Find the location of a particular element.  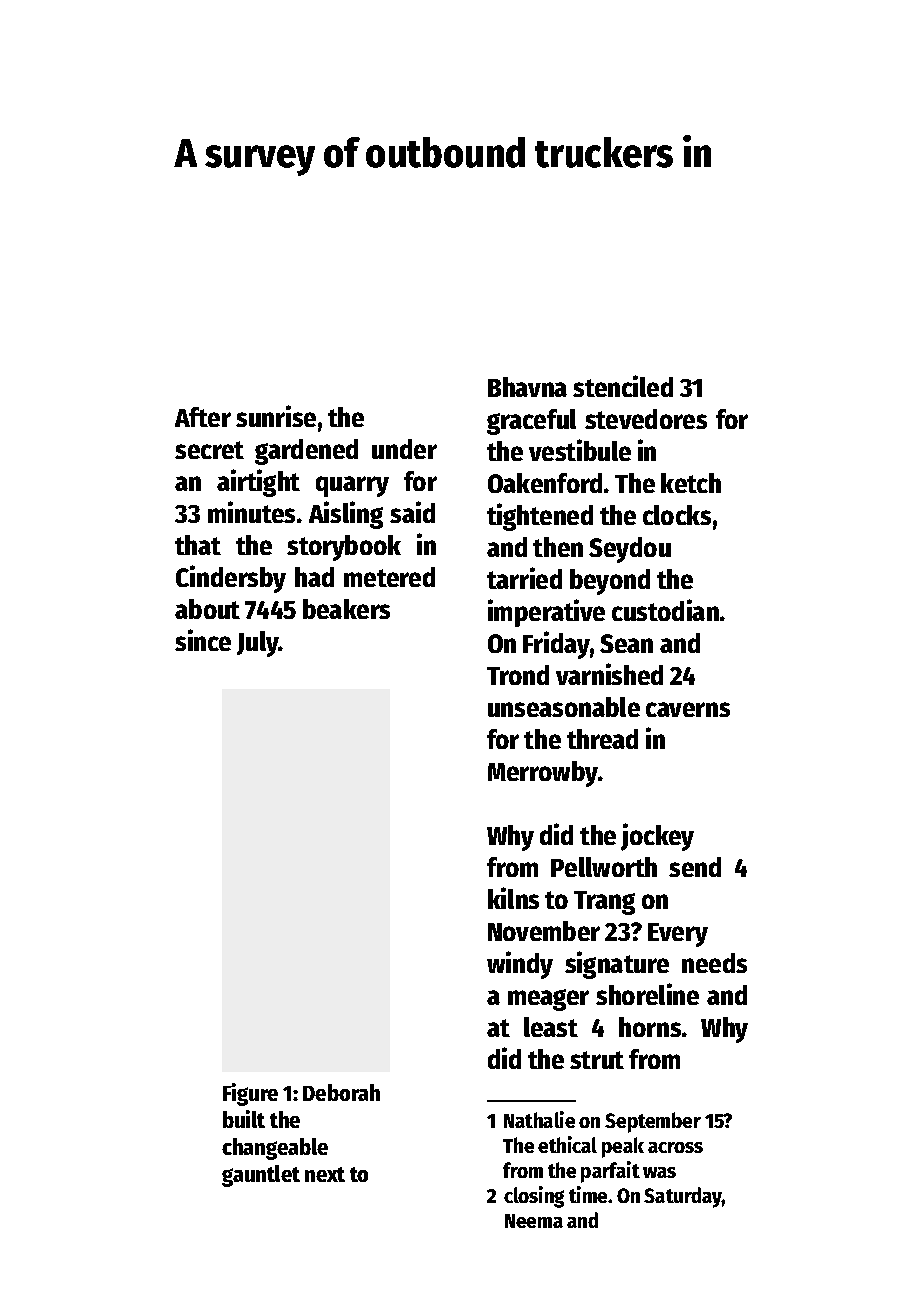

secret is located at coordinates (209, 450).
